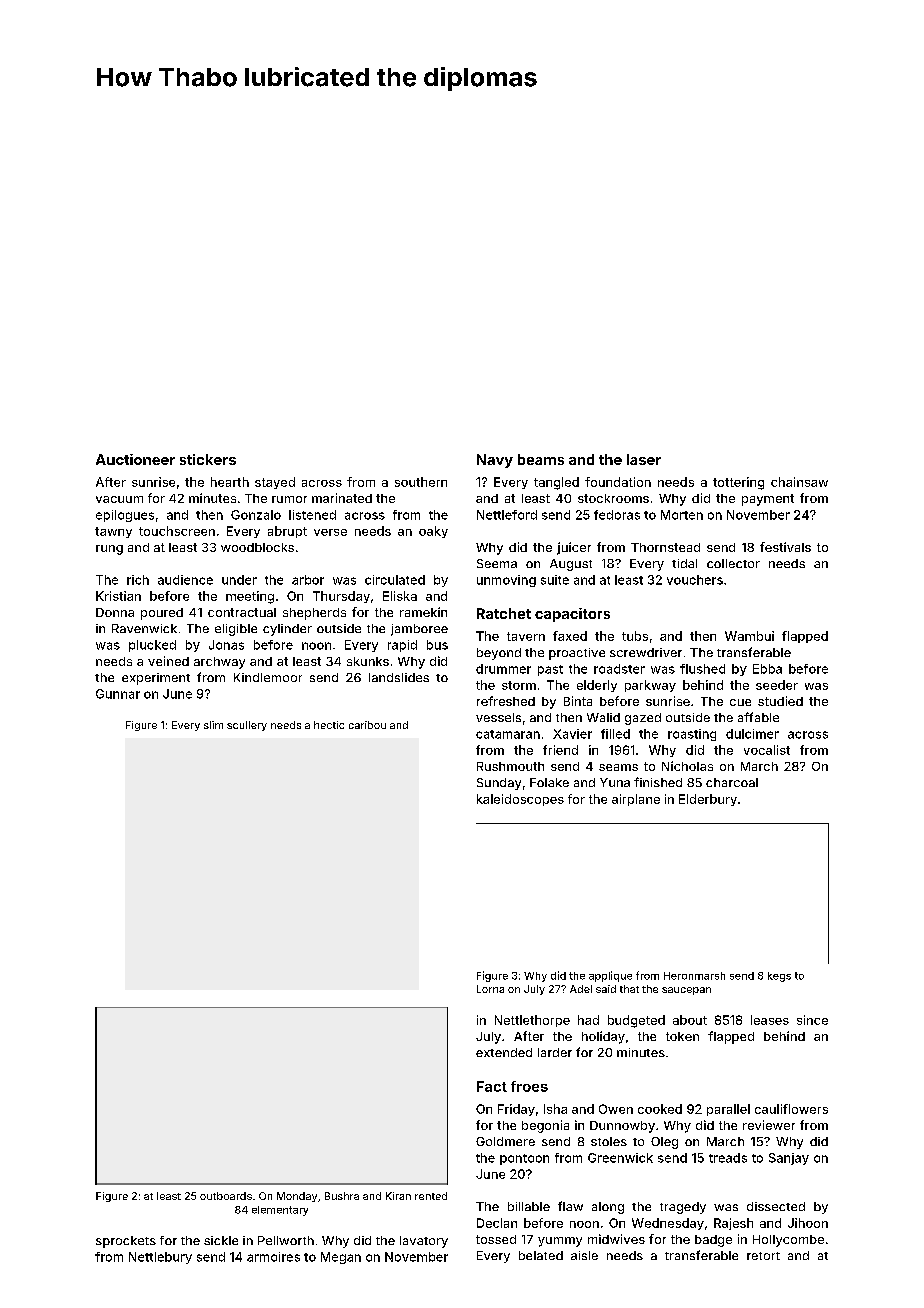  Describe the element at coordinates (791, 1109) in the page. I see `cauliflowers` at that location.
